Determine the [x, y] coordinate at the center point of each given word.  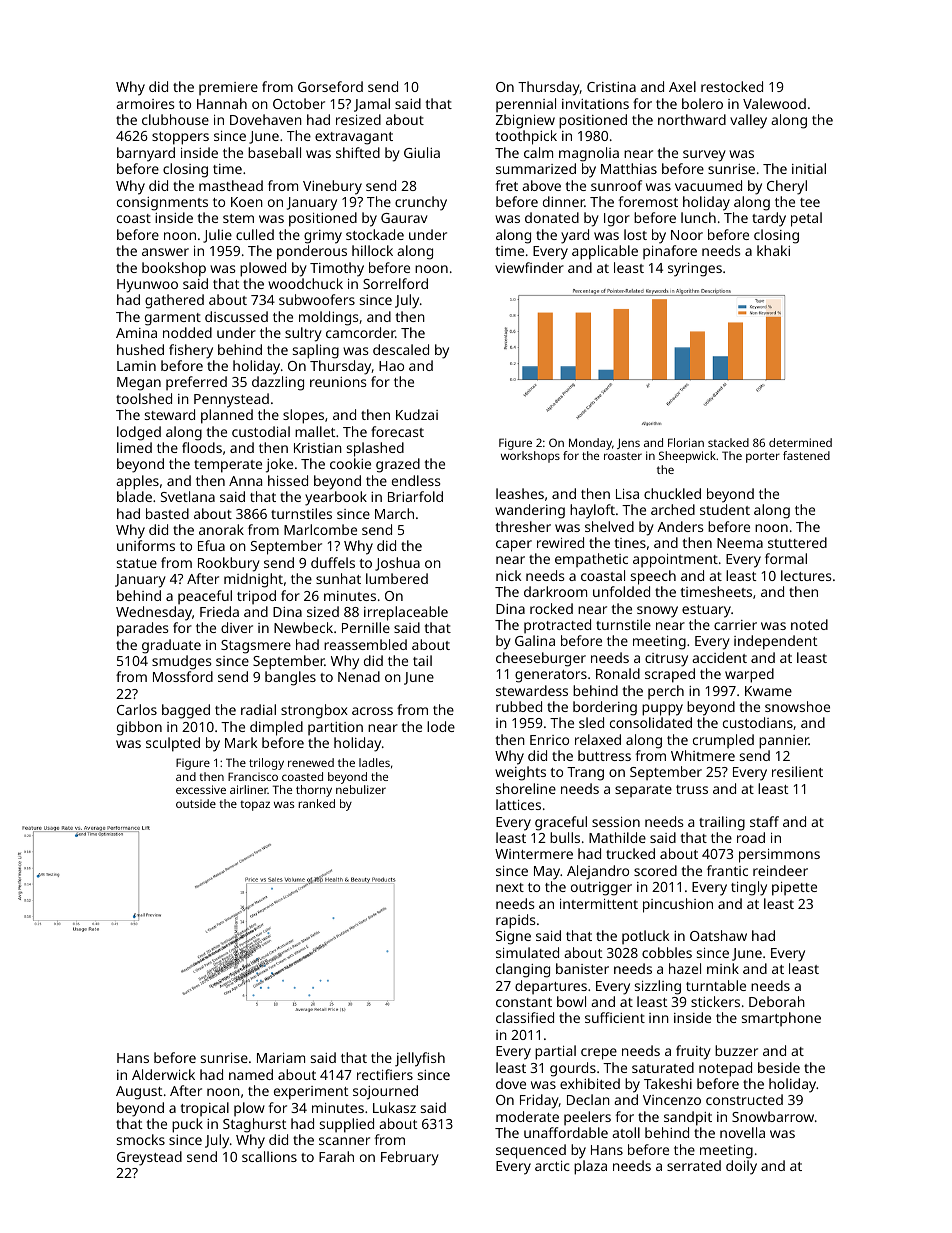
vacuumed [708, 185]
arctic [552, 1166]
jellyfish [420, 1059]
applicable [605, 252]
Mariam [281, 1058]
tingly [749, 888]
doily [741, 1167]
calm [538, 152]
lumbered [397, 578]
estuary [706, 611]
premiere [228, 88]
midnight [253, 580]
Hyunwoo [147, 286]
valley [748, 121]
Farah [336, 1156]
